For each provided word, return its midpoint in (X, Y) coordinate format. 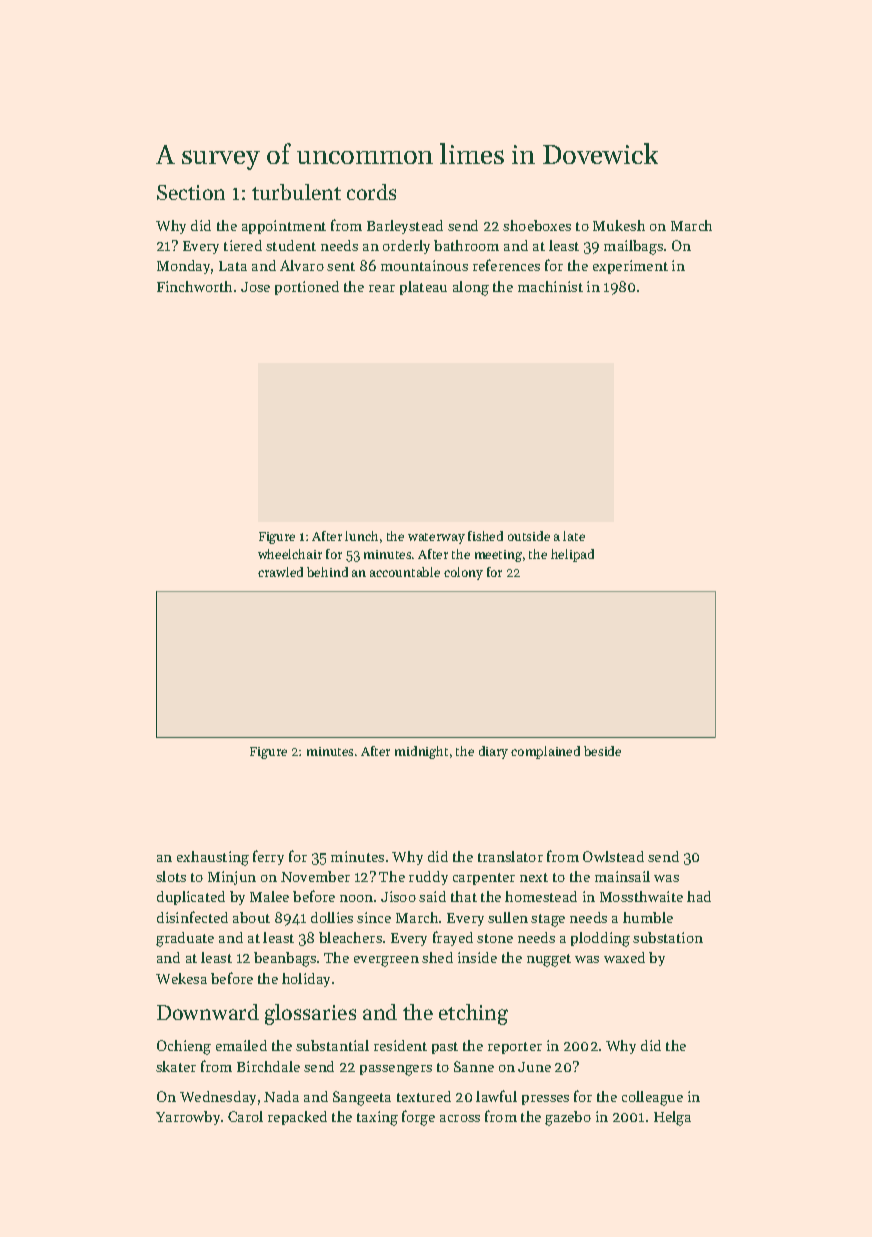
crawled (280, 572)
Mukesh (619, 225)
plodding (600, 939)
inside (477, 957)
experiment (630, 267)
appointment (284, 227)
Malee (269, 896)
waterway (436, 538)
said (432, 896)
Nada (281, 1096)
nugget (549, 960)
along (471, 288)
